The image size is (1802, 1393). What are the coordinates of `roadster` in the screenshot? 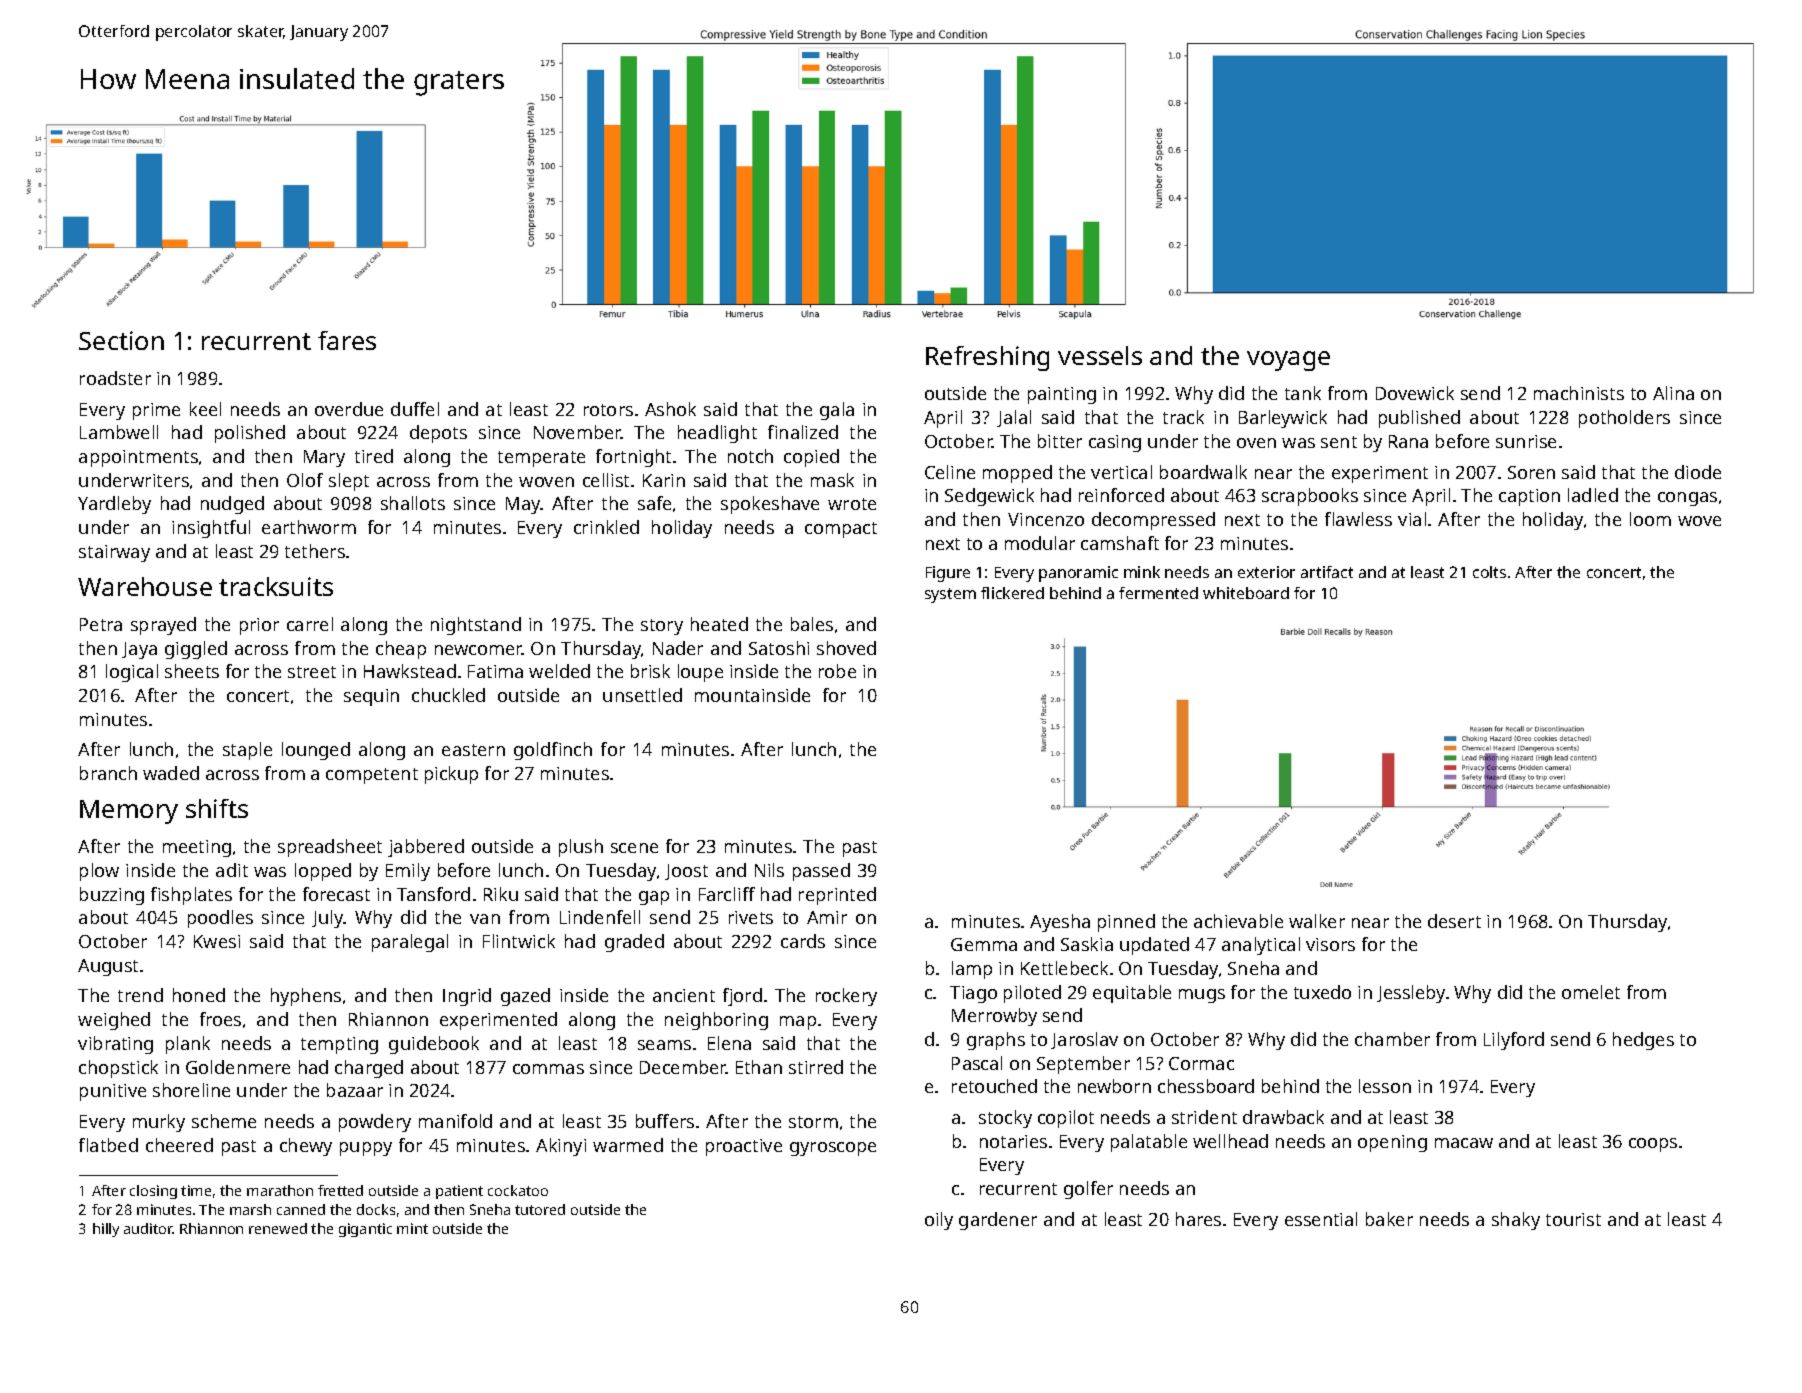 It's located at (115, 378).
